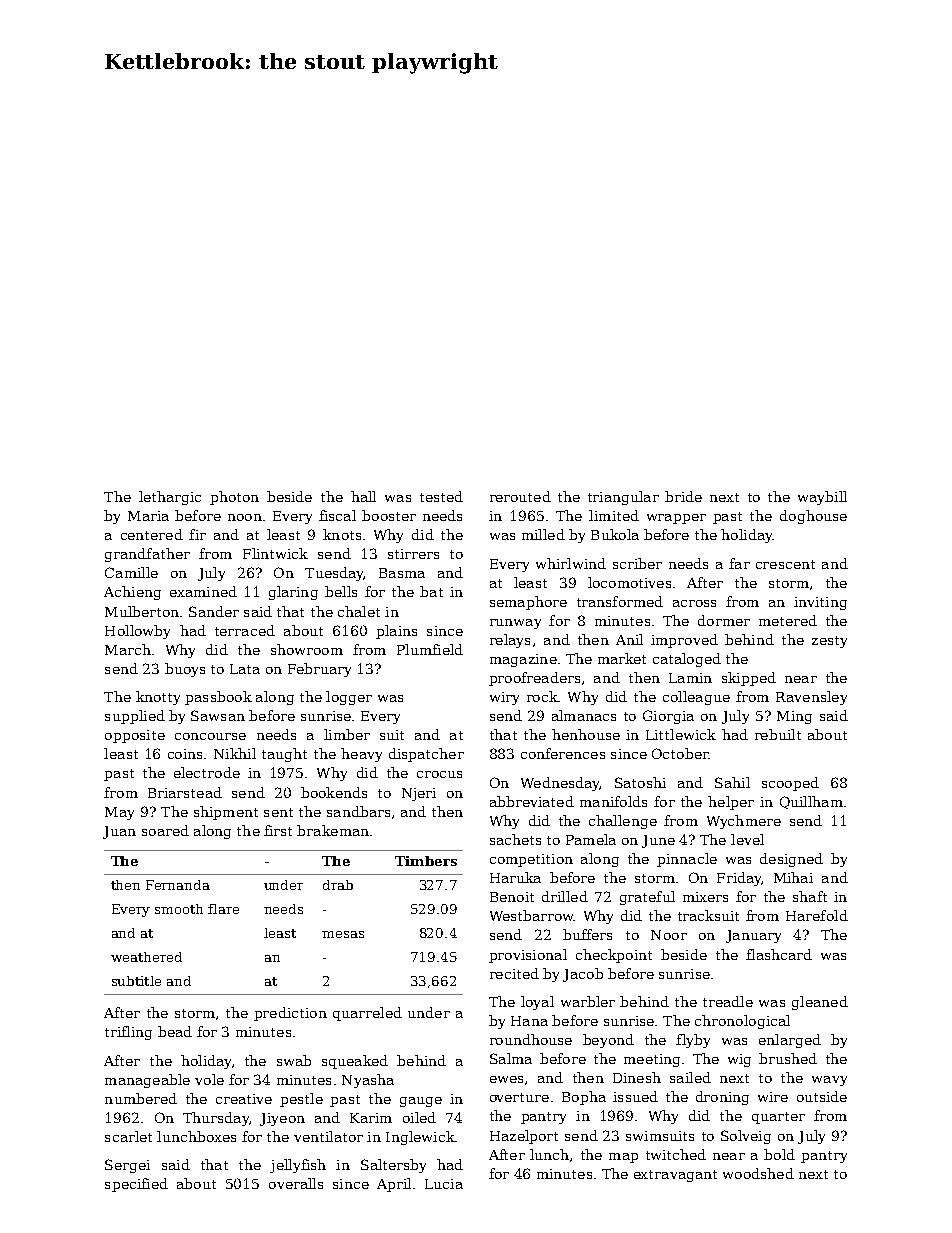 Image resolution: width=952 pixels, height=1233 pixels. I want to click on shaft, so click(810, 896).
